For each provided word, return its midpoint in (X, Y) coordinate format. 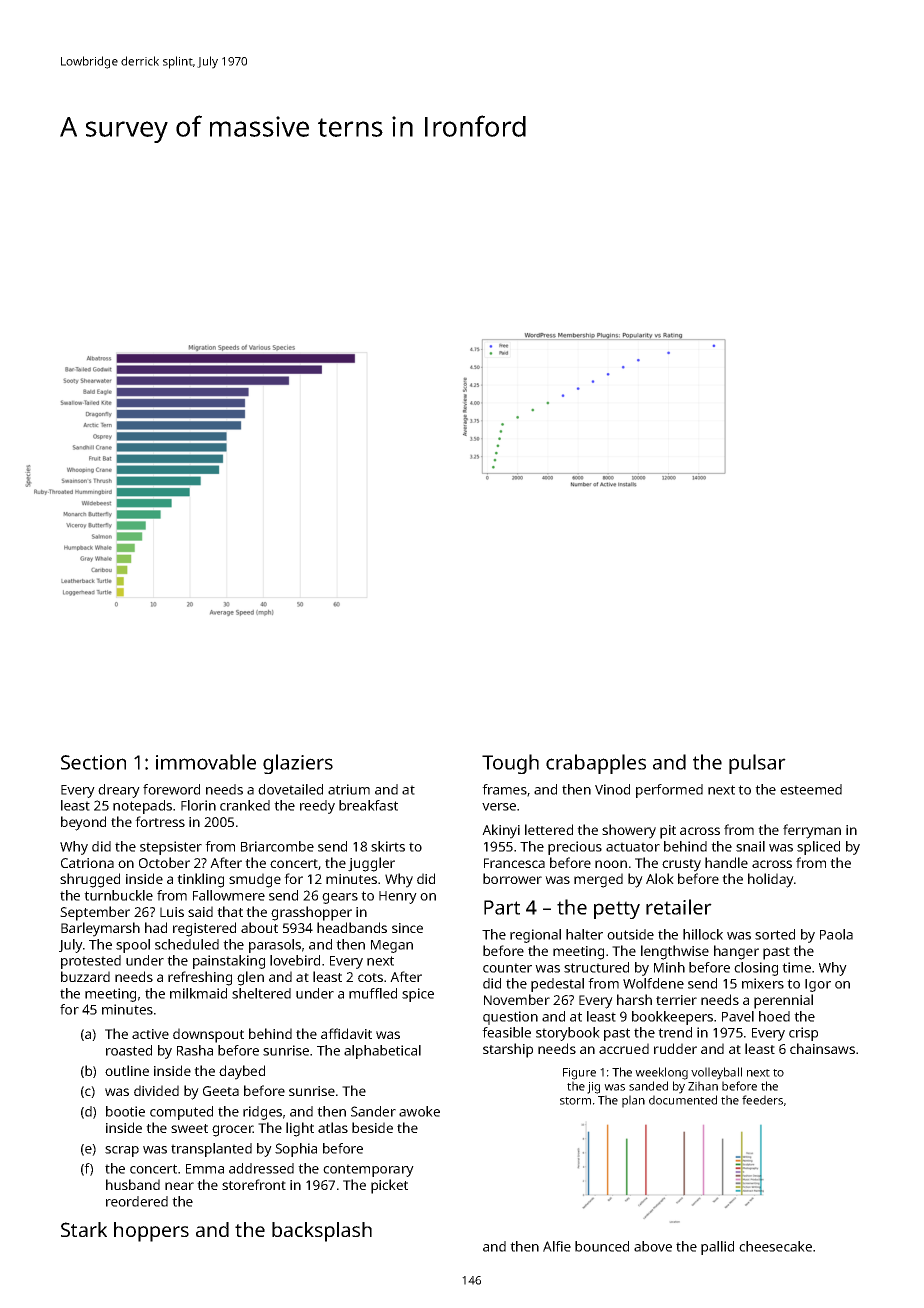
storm (575, 1101)
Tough (510, 764)
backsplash (322, 1232)
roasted (129, 1050)
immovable (206, 762)
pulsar (757, 764)
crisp (803, 1034)
